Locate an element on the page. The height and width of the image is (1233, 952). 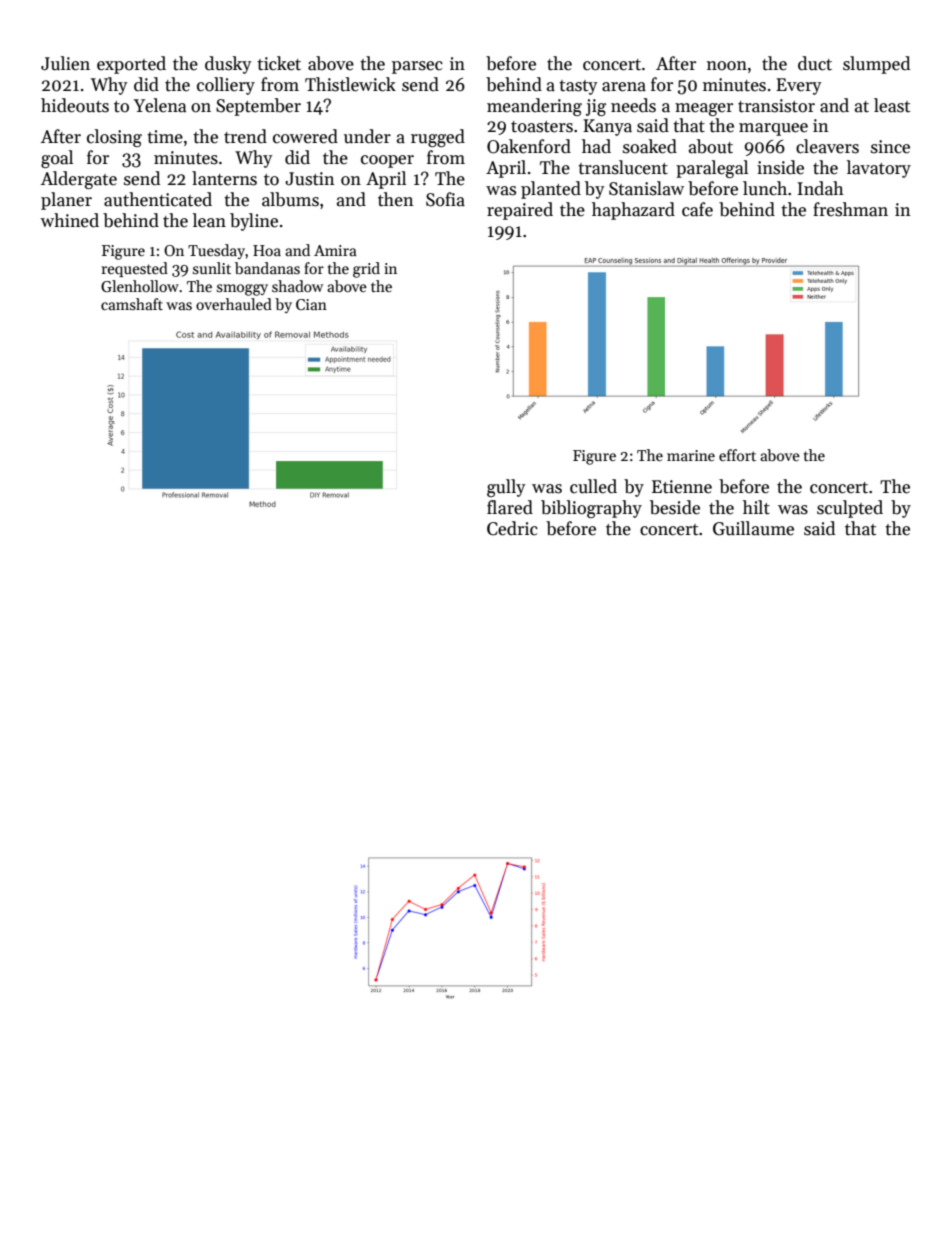
dusky is located at coordinates (228, 65).
